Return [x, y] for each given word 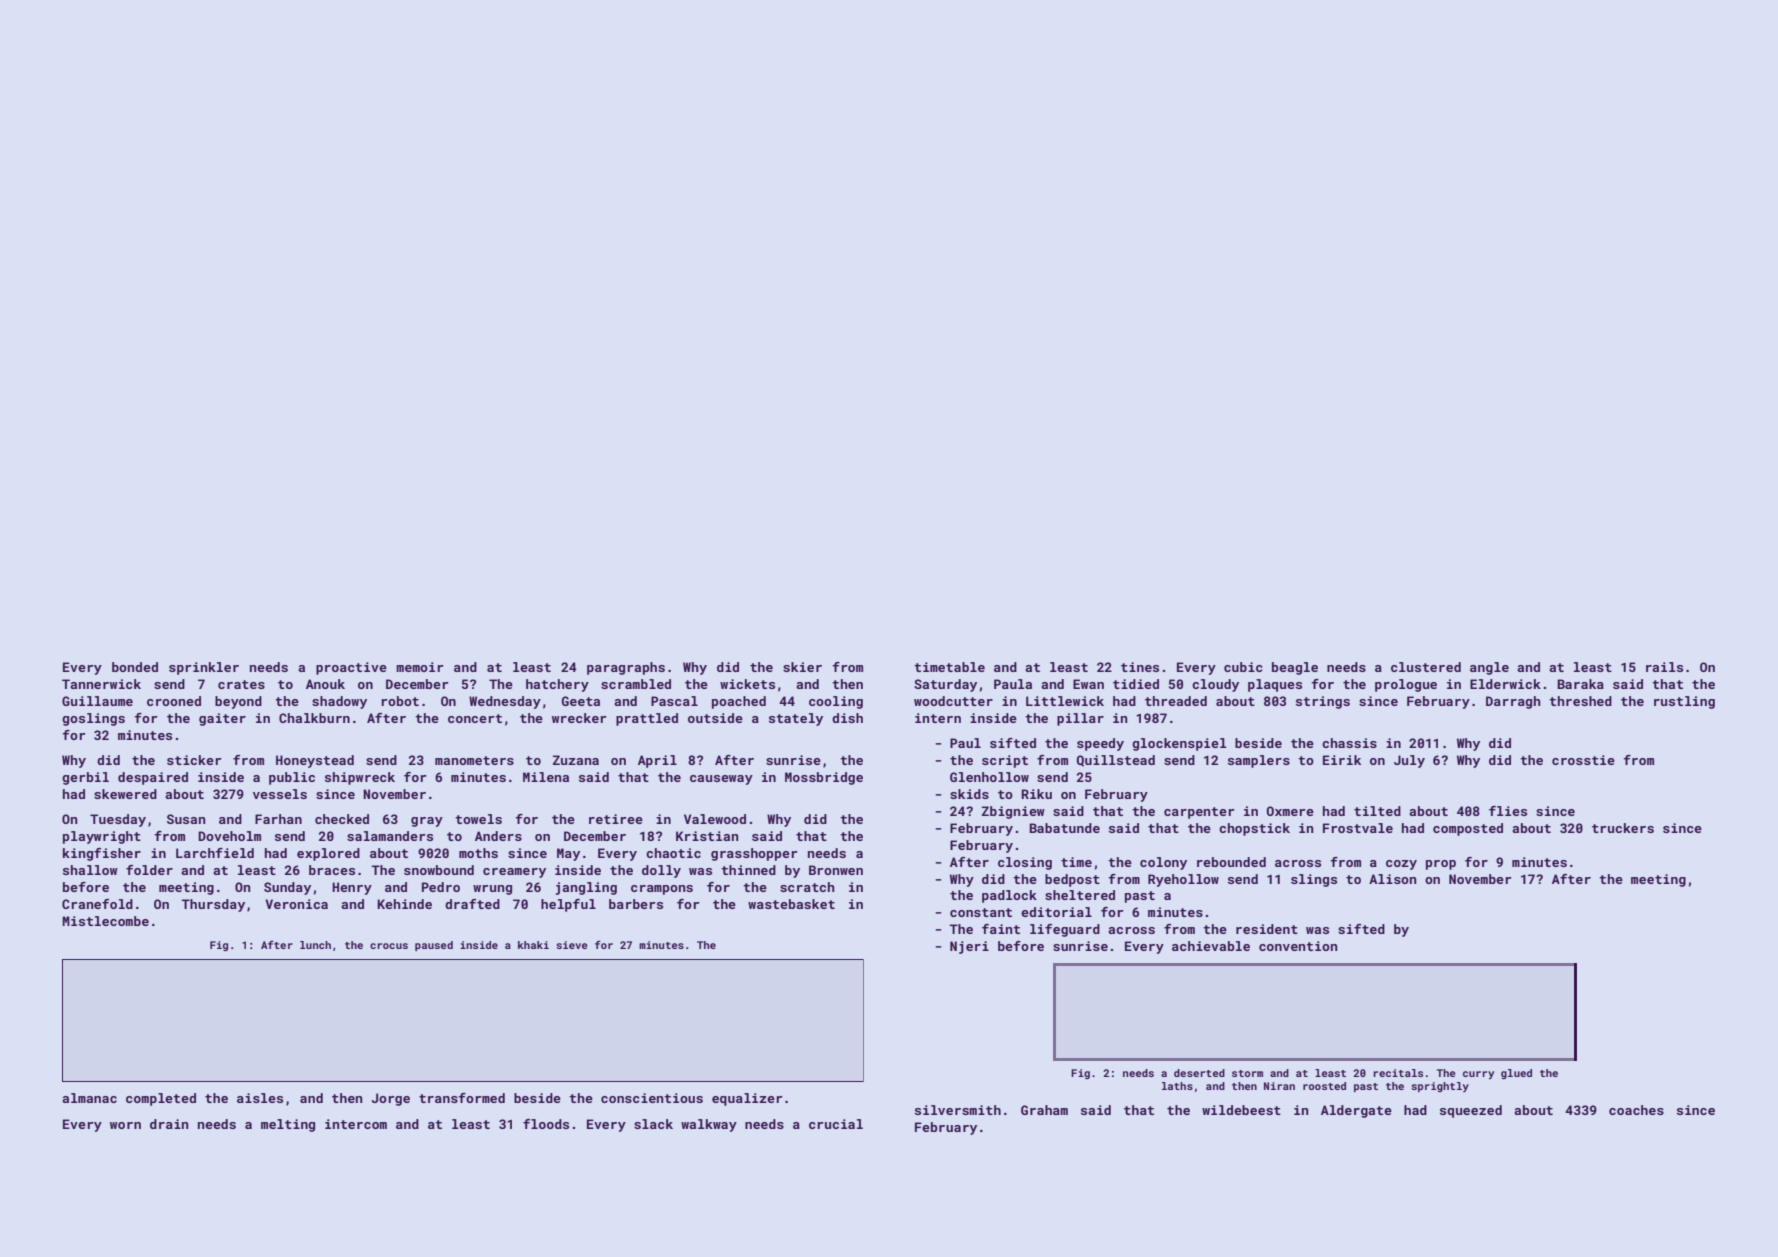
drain [169, 1124]
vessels [280, 794]
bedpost [1072, 880]
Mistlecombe [105, 921]
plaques [1275, 685]
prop [1441, 865]
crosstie [1583, 760]
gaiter [222, 719]
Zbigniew [1013, 812]
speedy [1100, 744]
